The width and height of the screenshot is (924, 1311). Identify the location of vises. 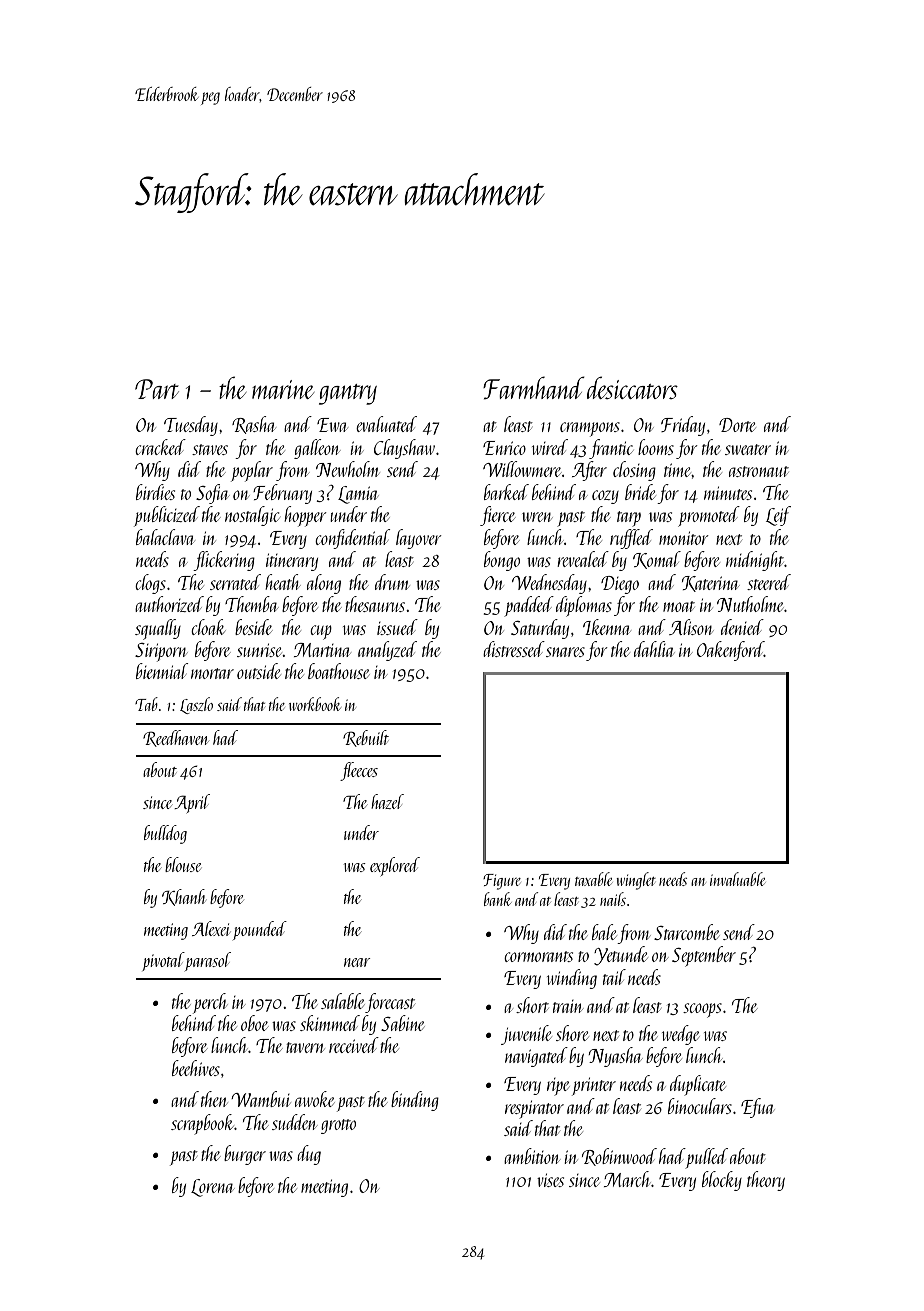
(550, 1180).
